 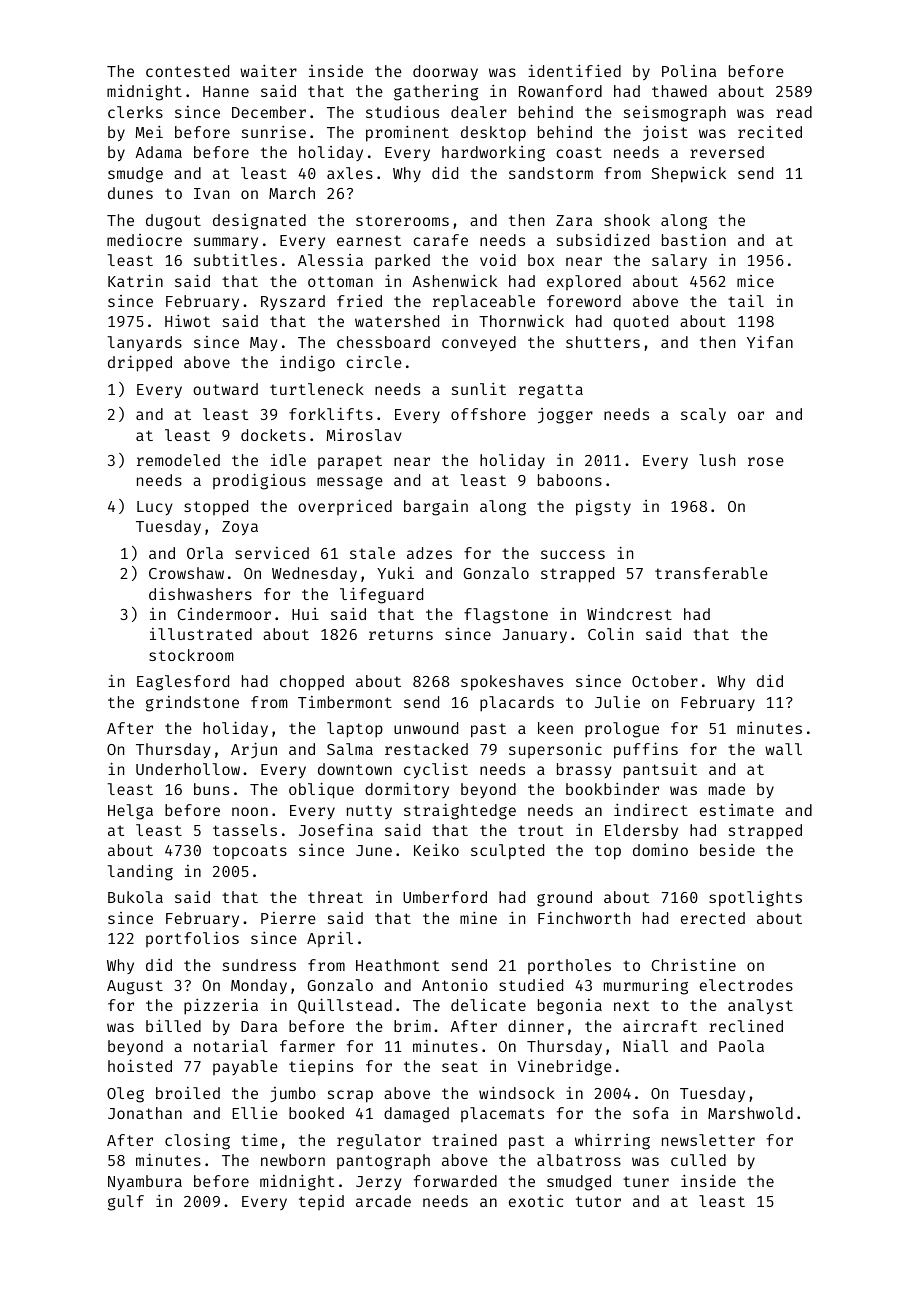 What do you see at coordinates (407, 790) in the page?
I see `dormitory` at bounding box center [407, 790].
